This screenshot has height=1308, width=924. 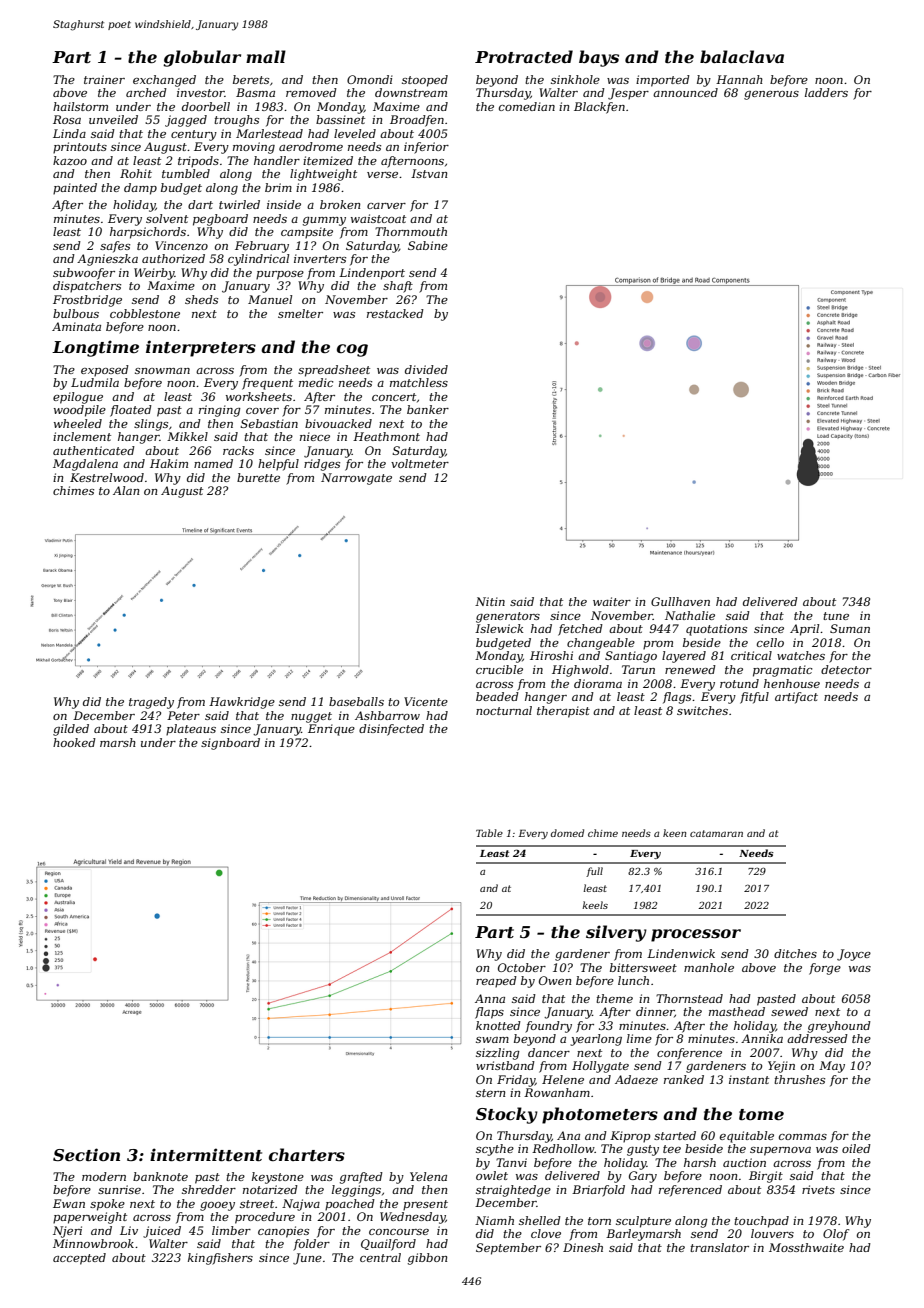 I want to click on voltmeter, so click(x=420, y=463).
